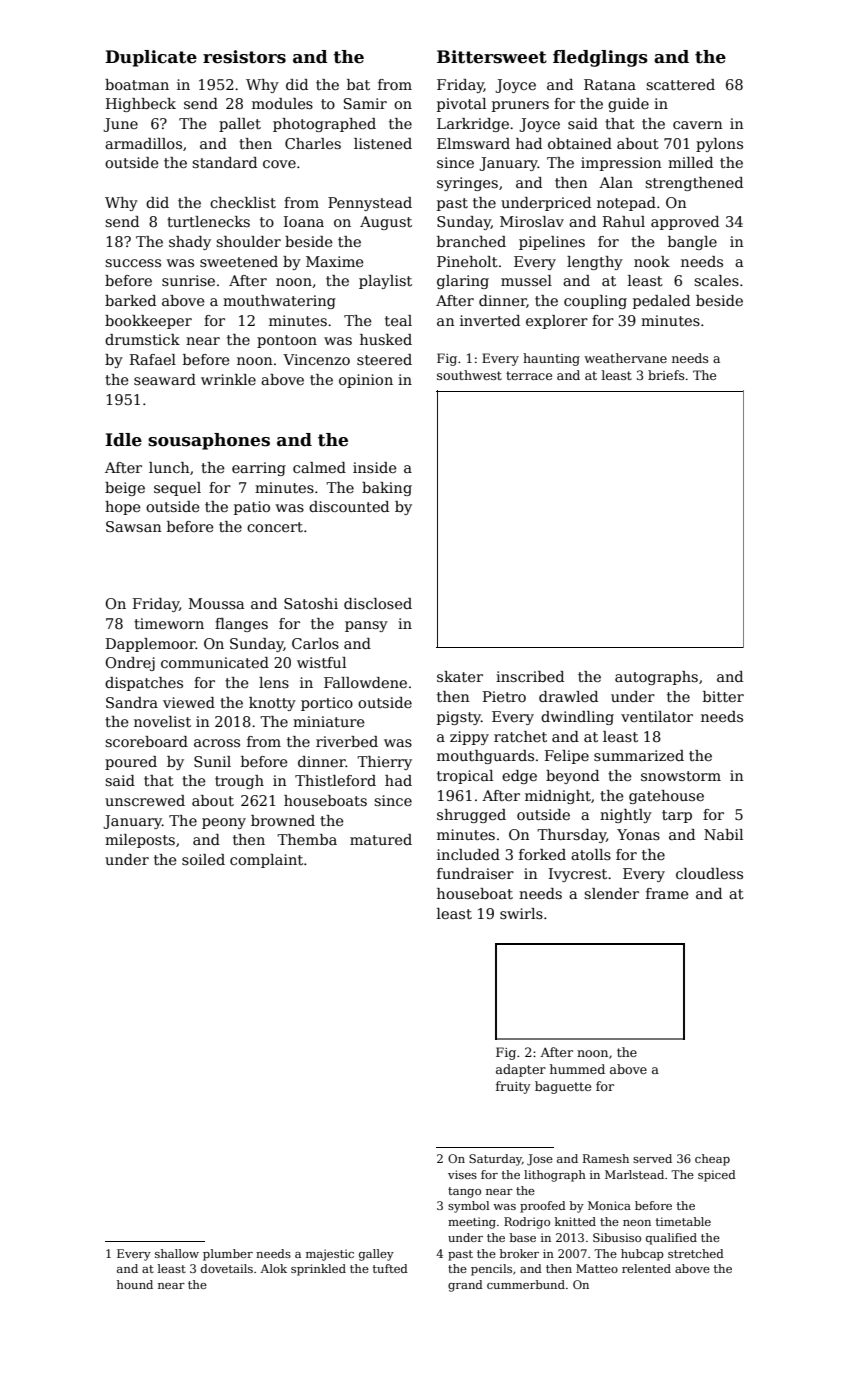  Describe the element at coordinates (642, 1255) in the screenshot. I see `hubcap` at that location.
